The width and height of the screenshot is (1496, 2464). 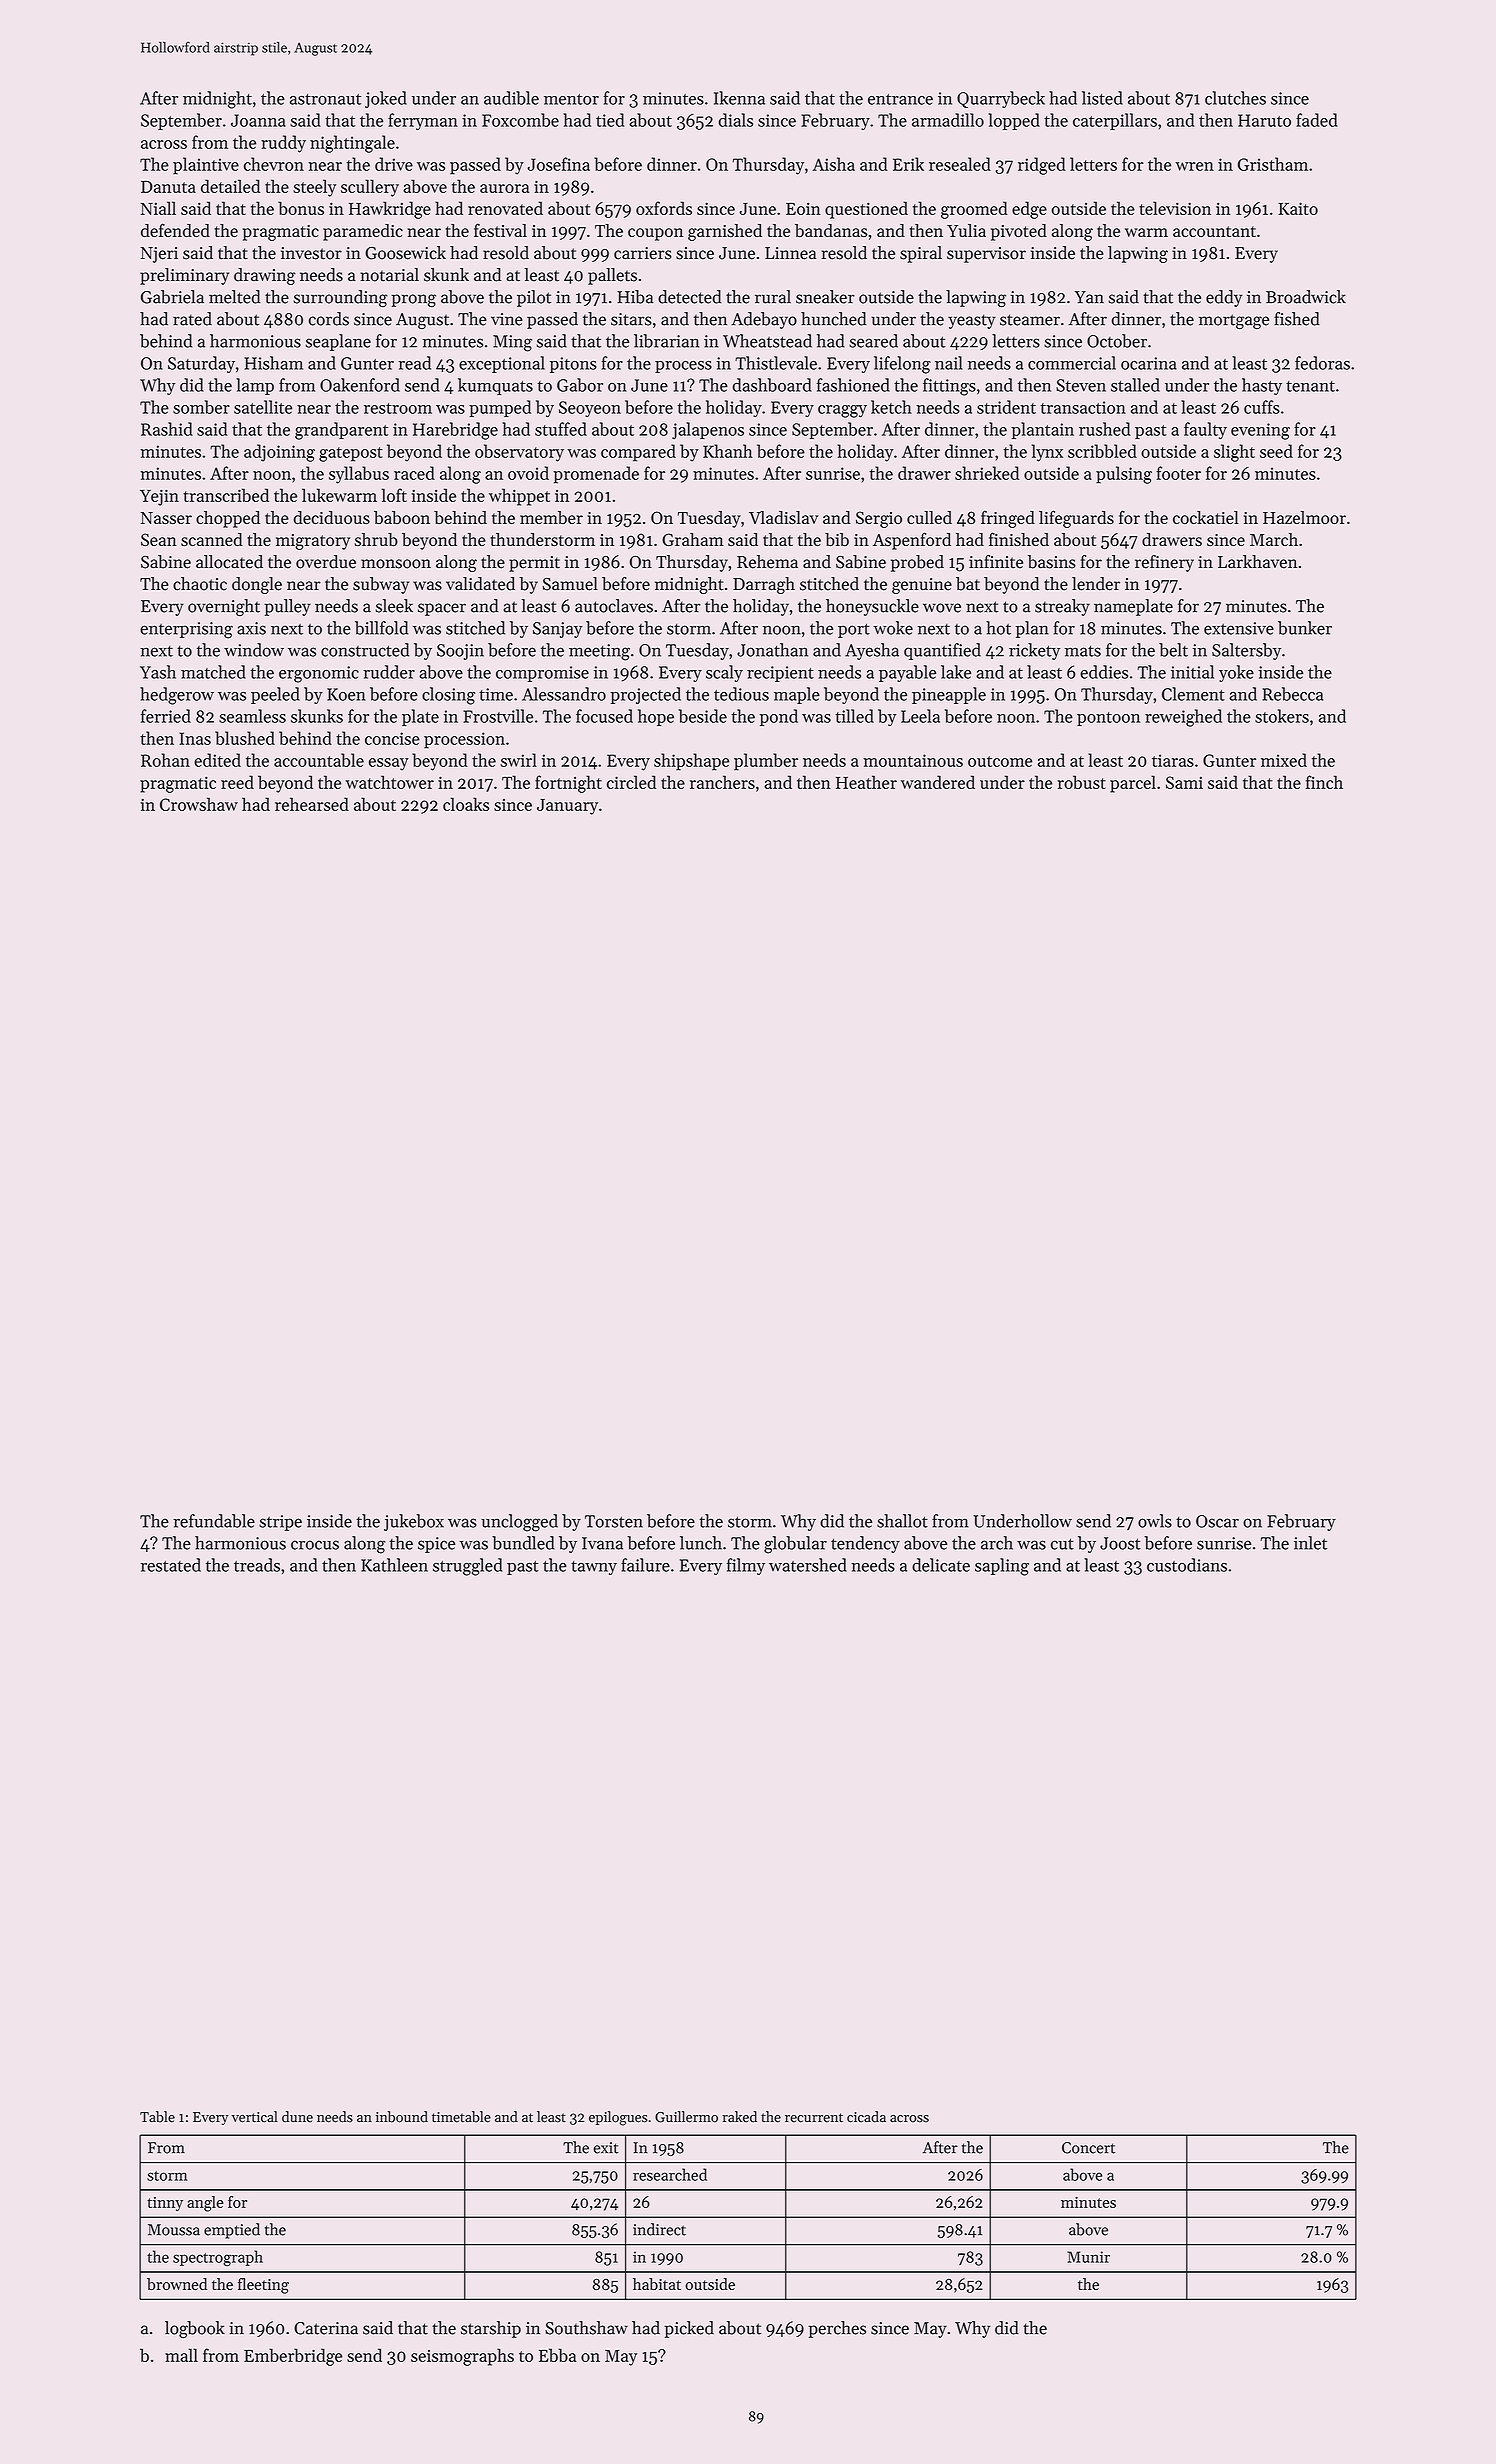 I want to click on pilot, so click(x=534, y=298).
